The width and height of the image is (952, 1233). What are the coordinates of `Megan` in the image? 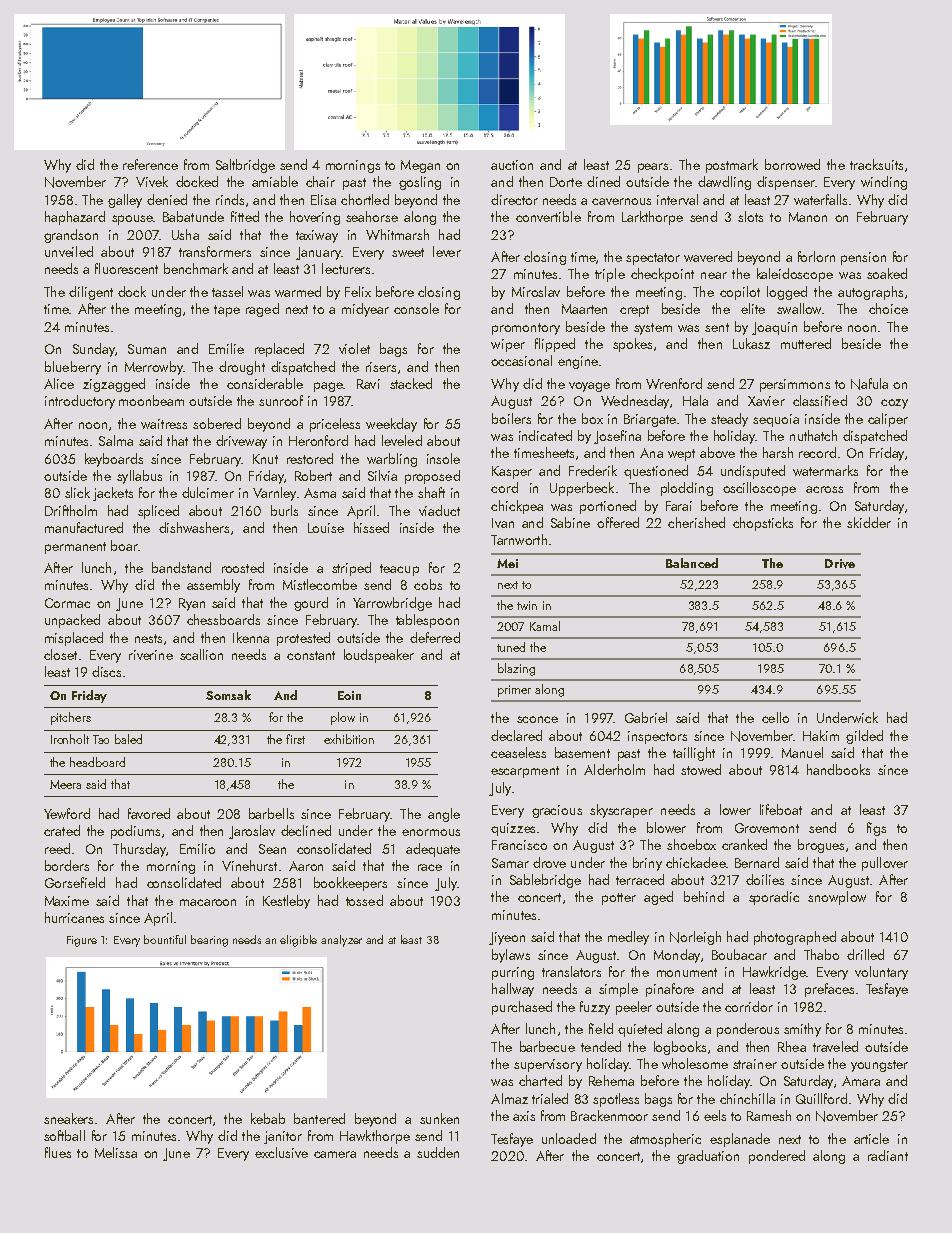 It's located at (420, 166).
